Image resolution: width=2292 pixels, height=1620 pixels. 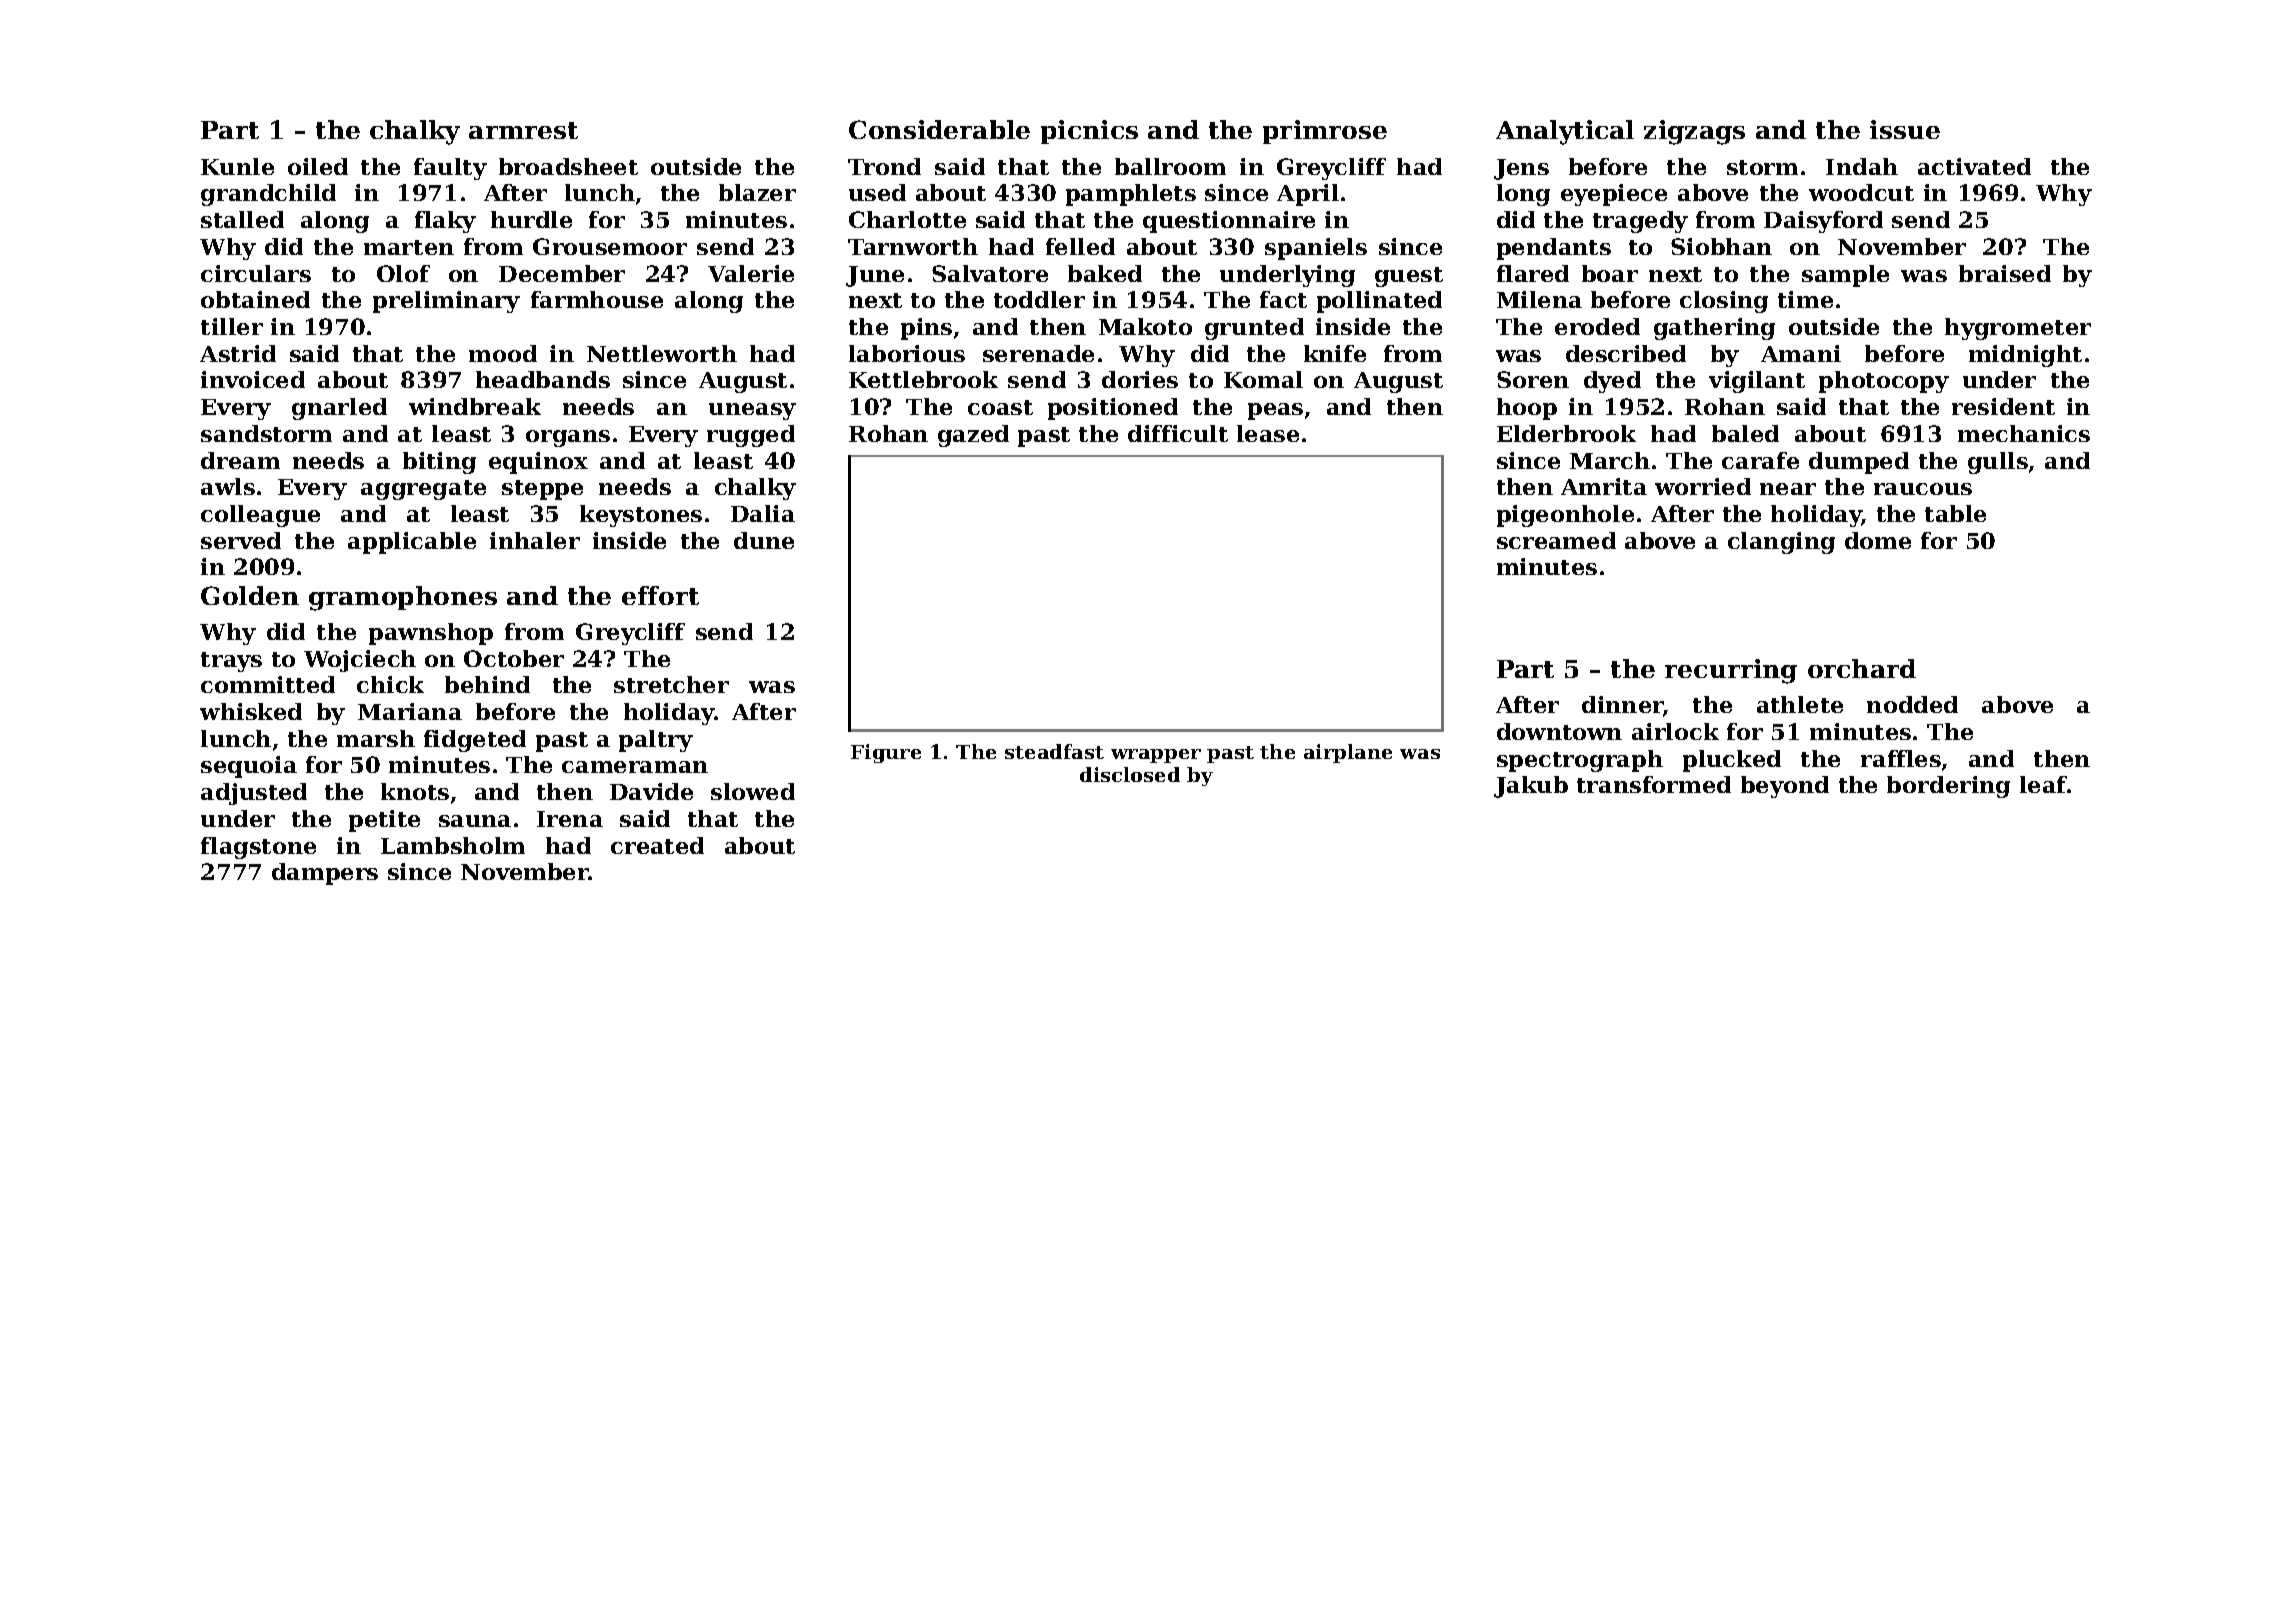 What do you see at coordinates (325, 874) in the screenshot?
I see `dampers` at bounding box center [325, 874].
